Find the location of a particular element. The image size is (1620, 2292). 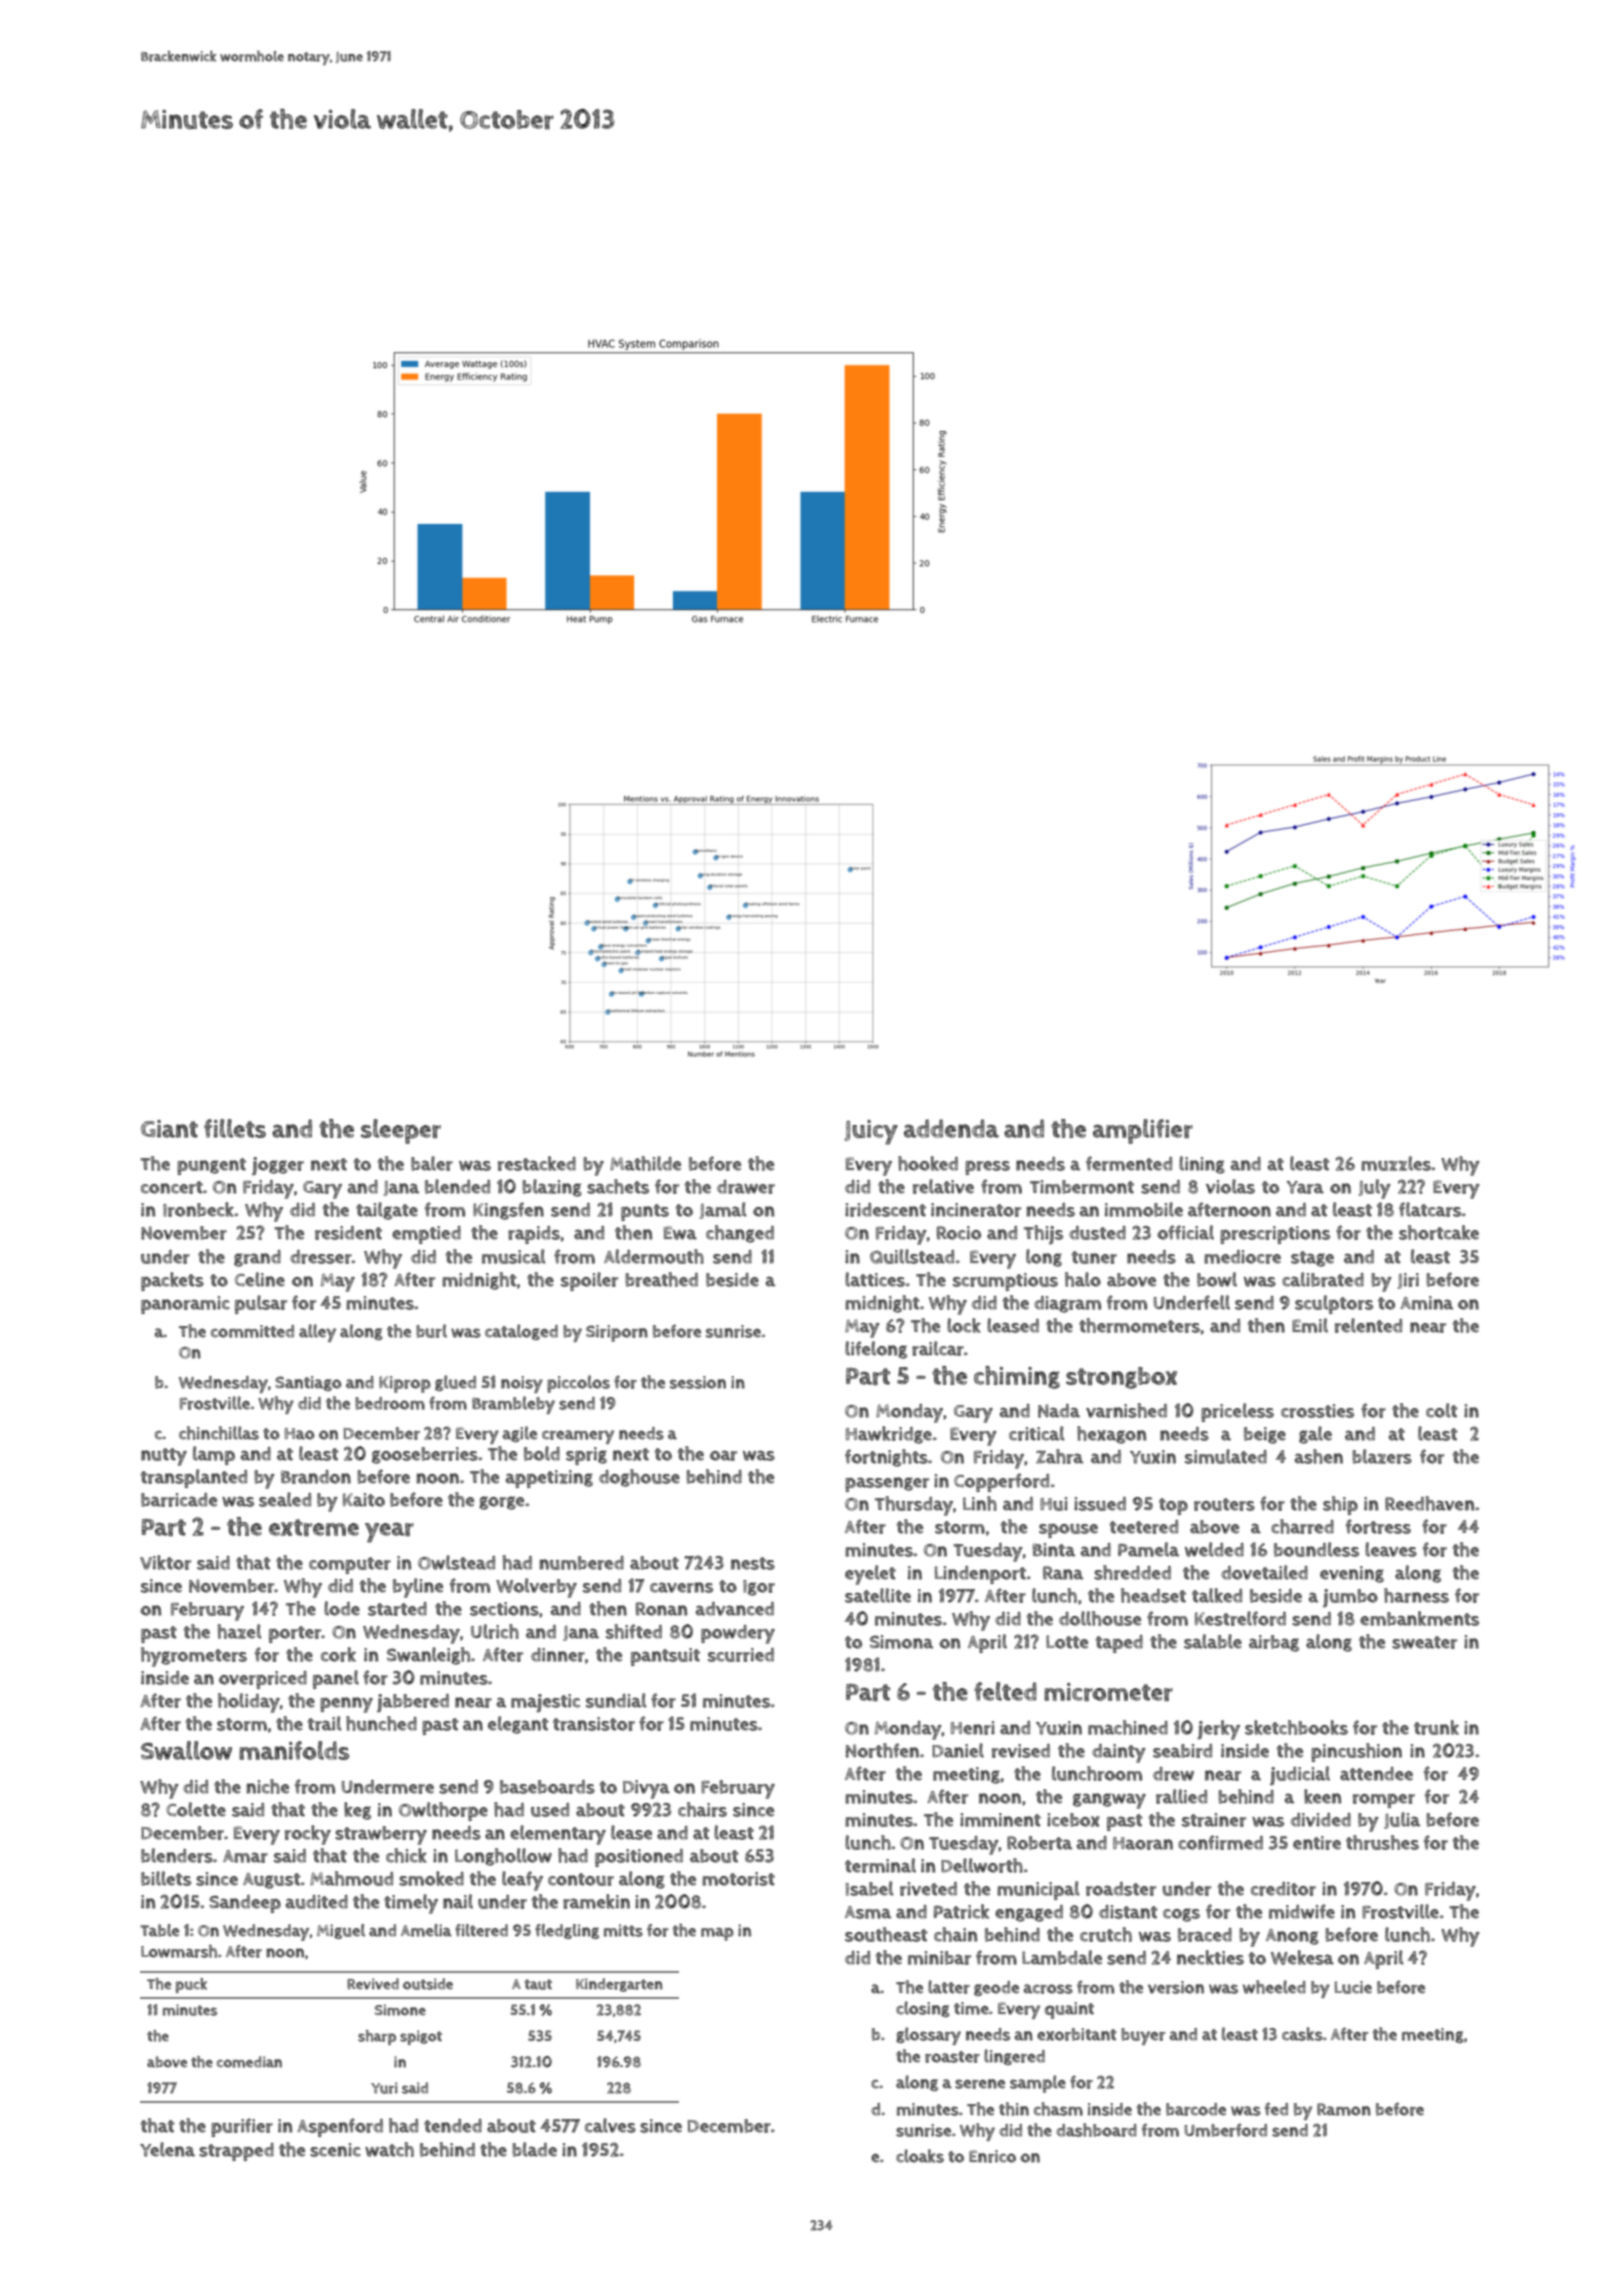

Wekesa is located at coordinates (1302, 1957).
